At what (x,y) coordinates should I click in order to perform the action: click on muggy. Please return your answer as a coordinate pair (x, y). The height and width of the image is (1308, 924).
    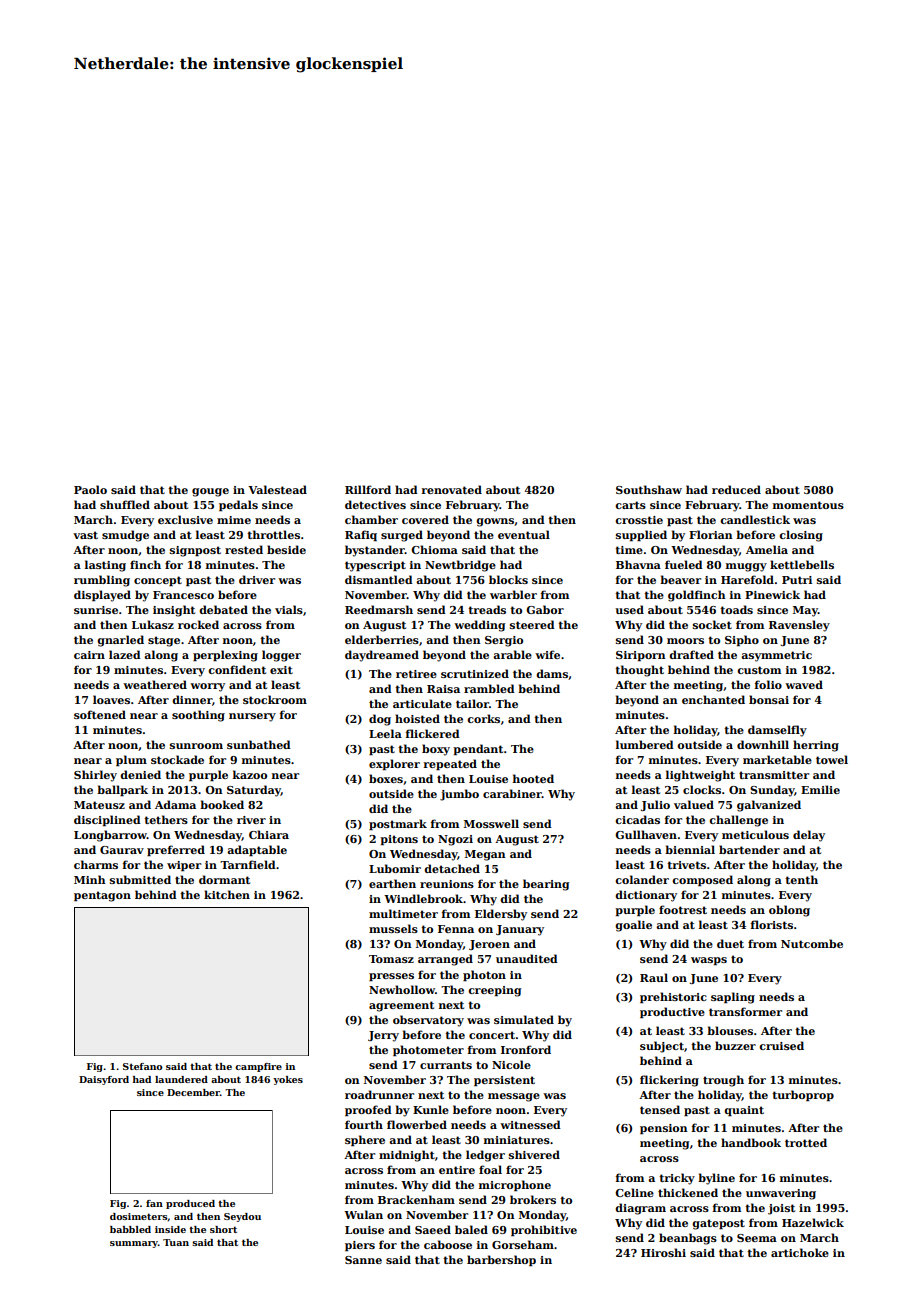
    Looking at the image, I should click on (746, 567).
